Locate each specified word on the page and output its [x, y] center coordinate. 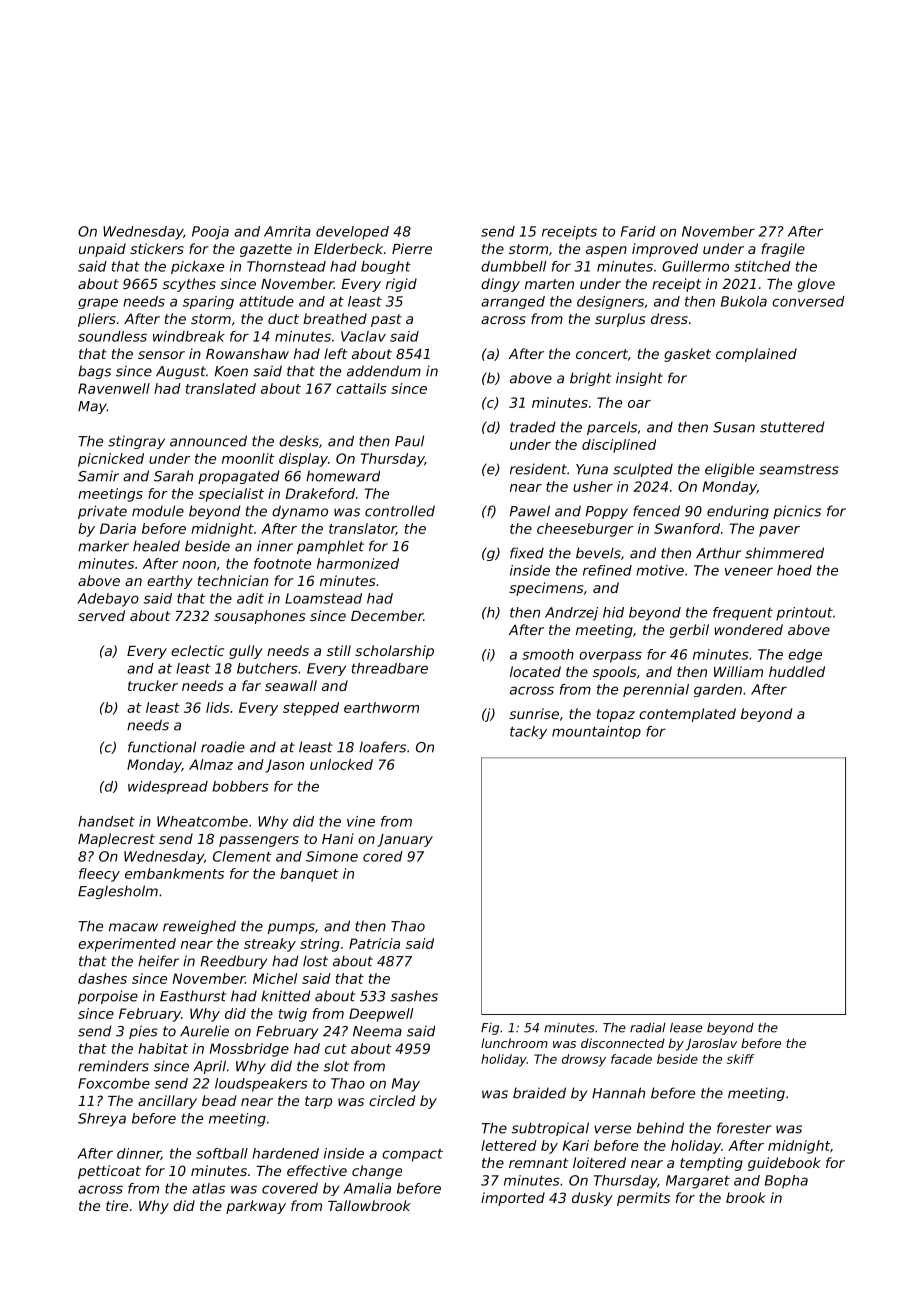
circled [392, 1100]
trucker [153, 685]
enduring [738, 512]
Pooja [210, 233]
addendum [384, 371]
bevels [598, 553]
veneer [749, 571]
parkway [256, 1207]
